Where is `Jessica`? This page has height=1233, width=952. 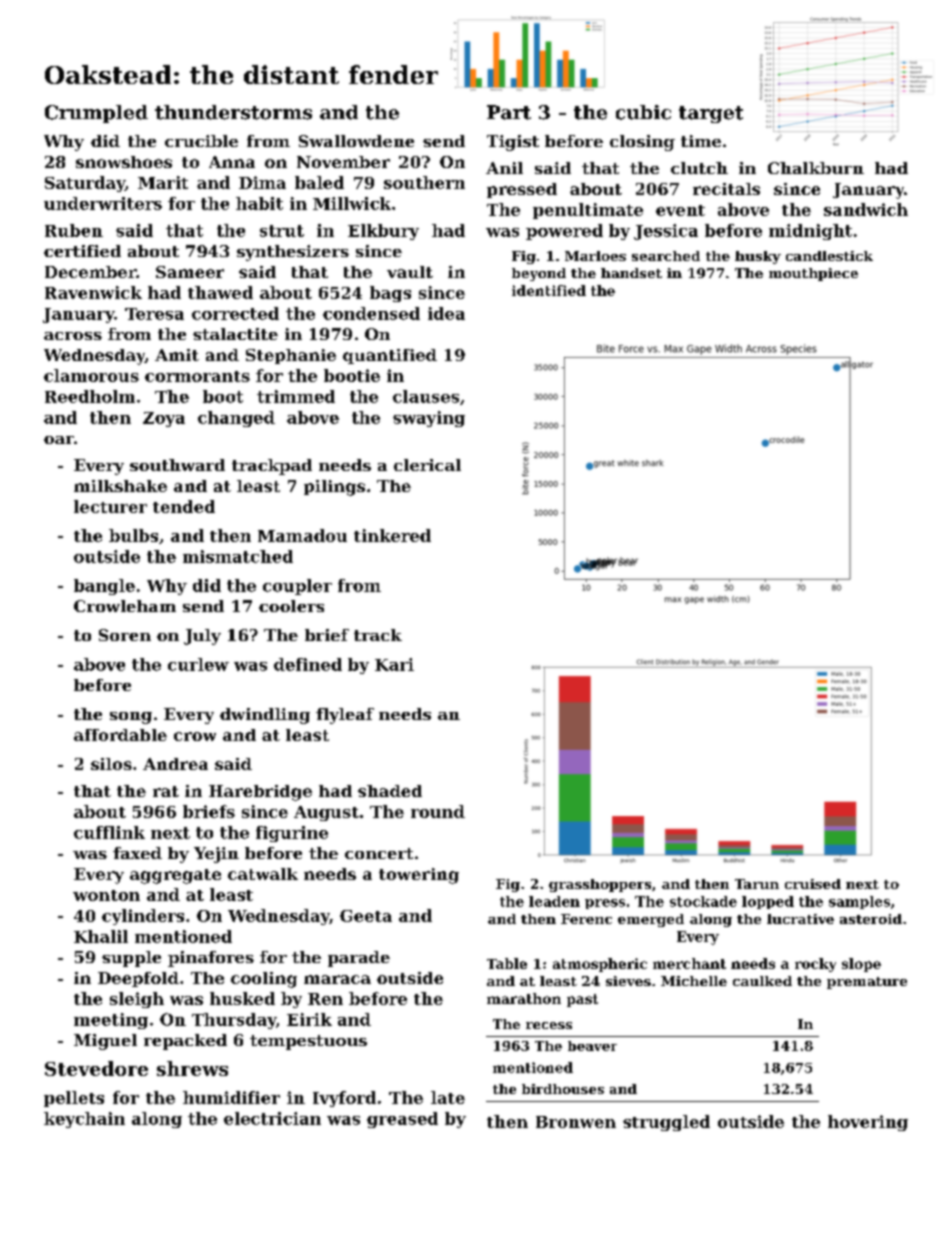
Jessica is located at coordinates (666, 232).
